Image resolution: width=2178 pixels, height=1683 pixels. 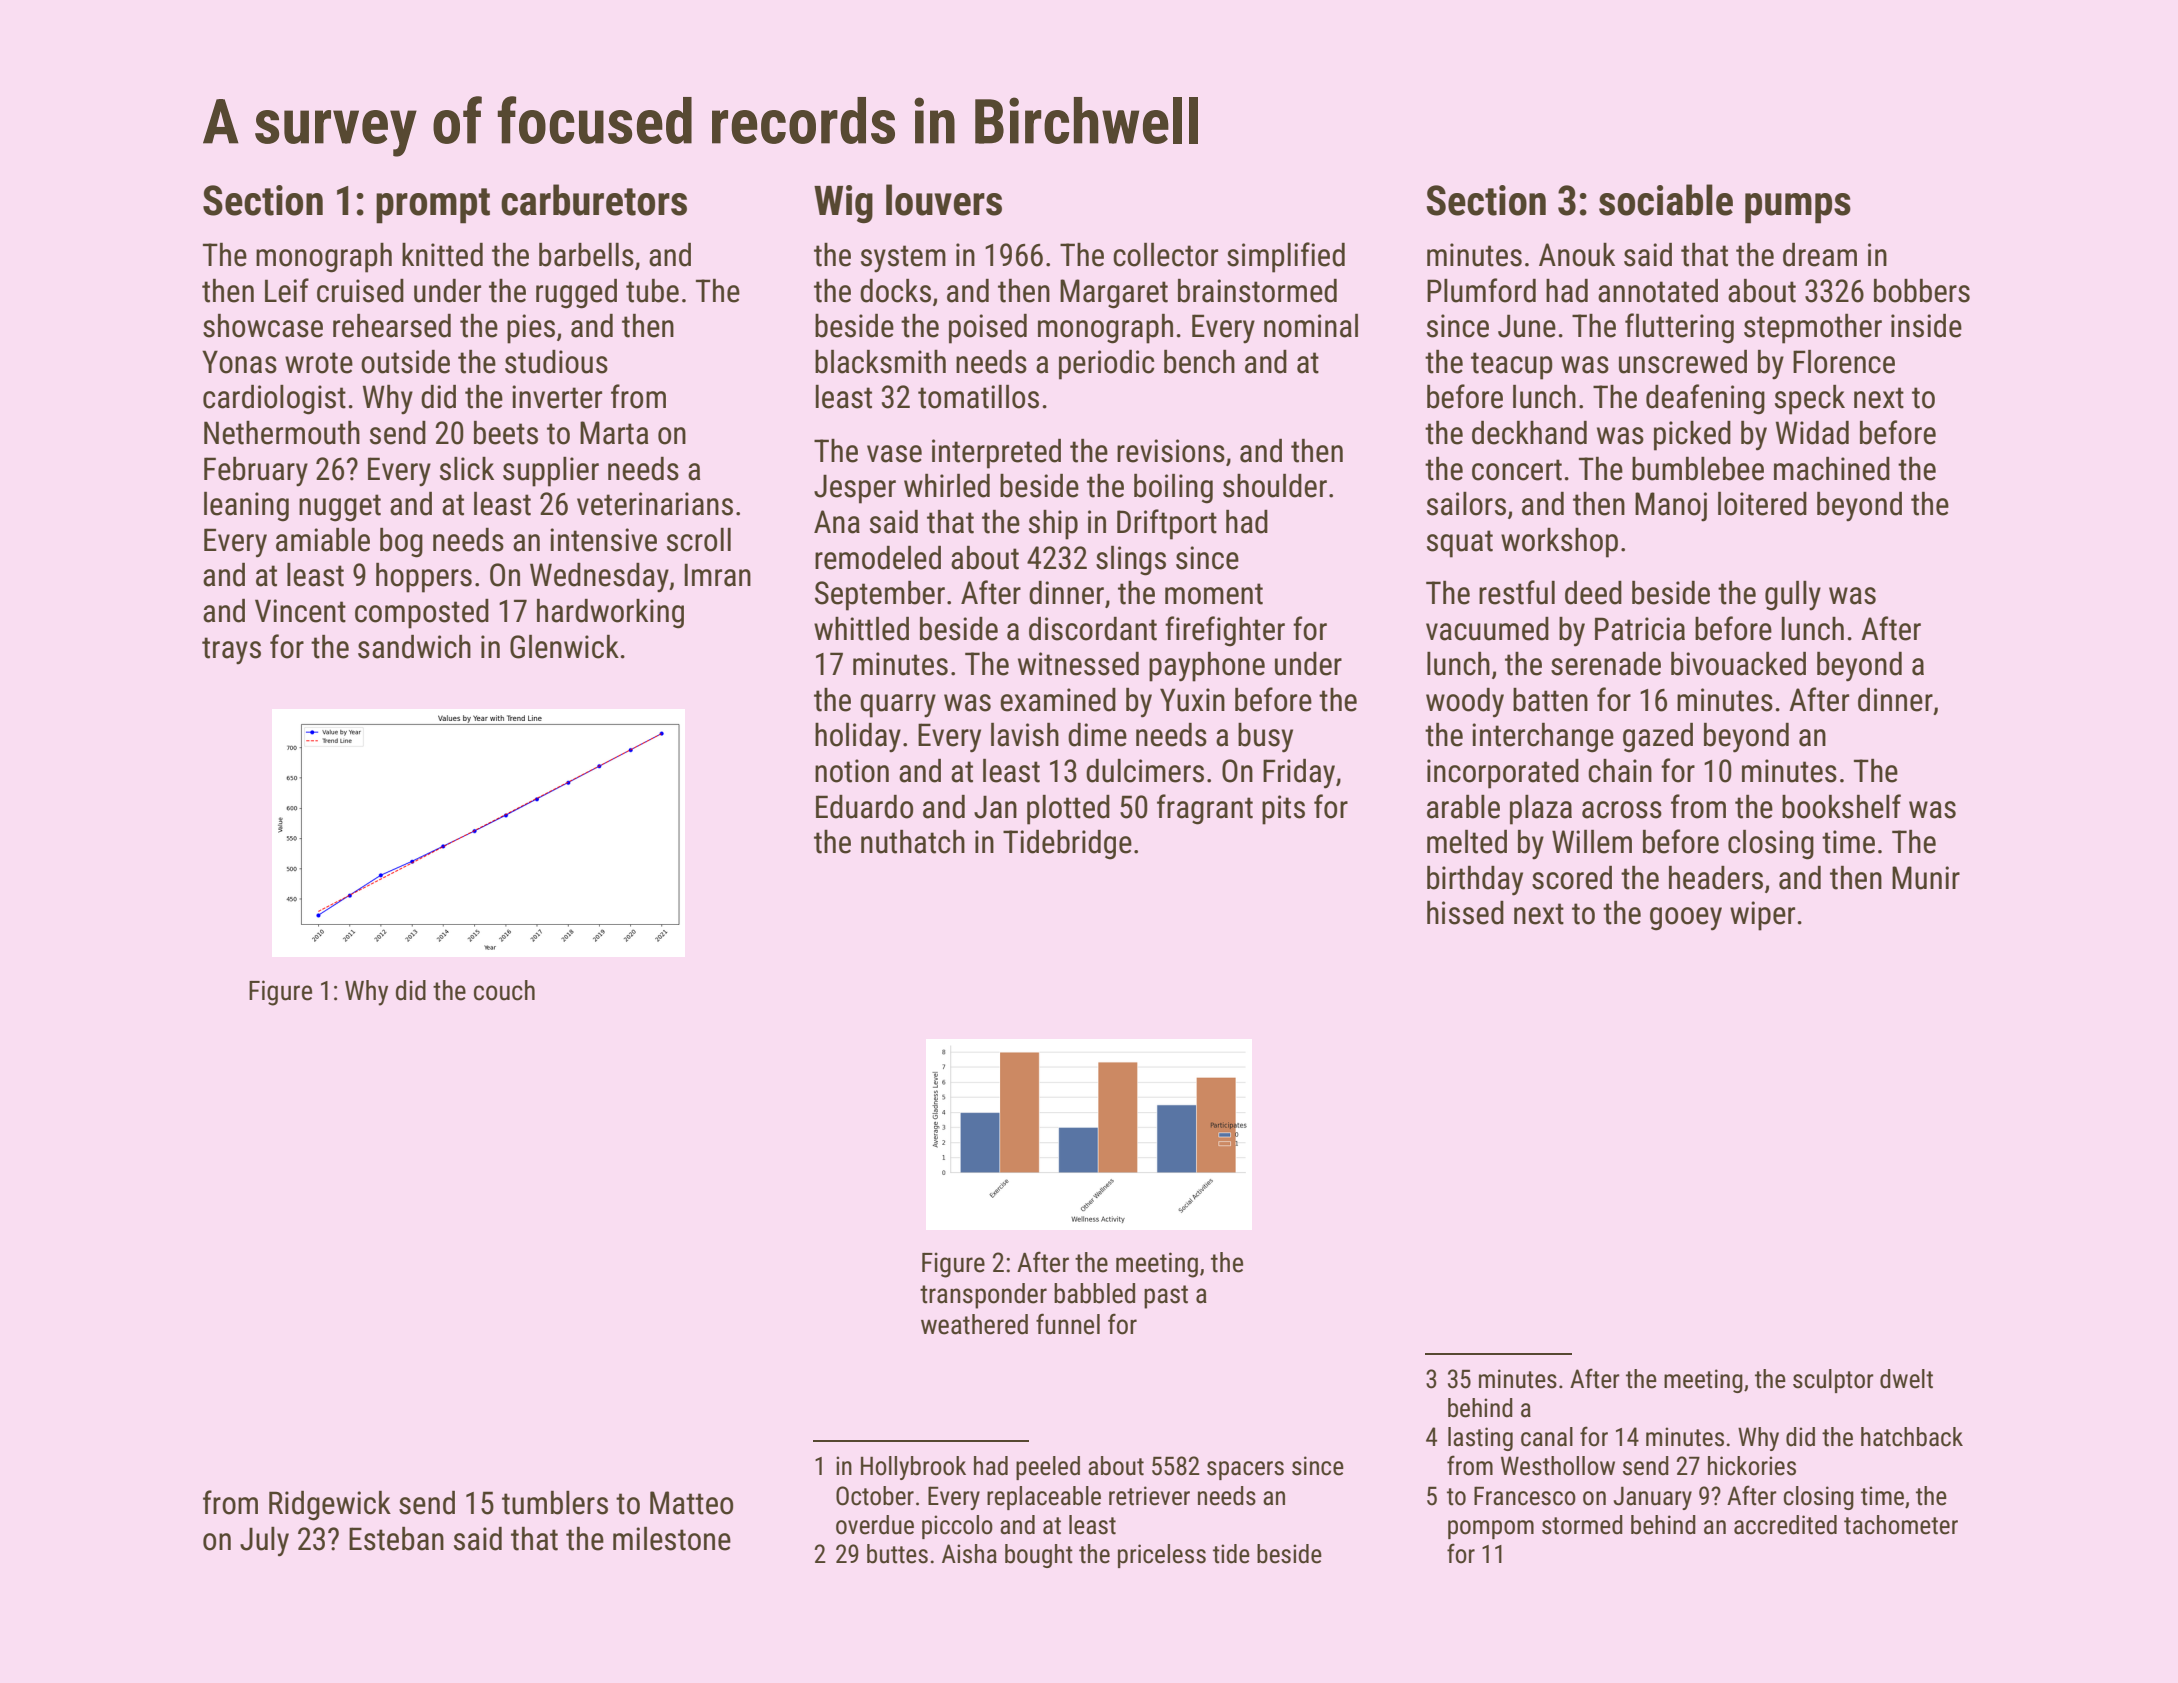 What do you see at coordinates (1666, 200) in the image?
I see `sociable` at bounding box center [1666, 200].
